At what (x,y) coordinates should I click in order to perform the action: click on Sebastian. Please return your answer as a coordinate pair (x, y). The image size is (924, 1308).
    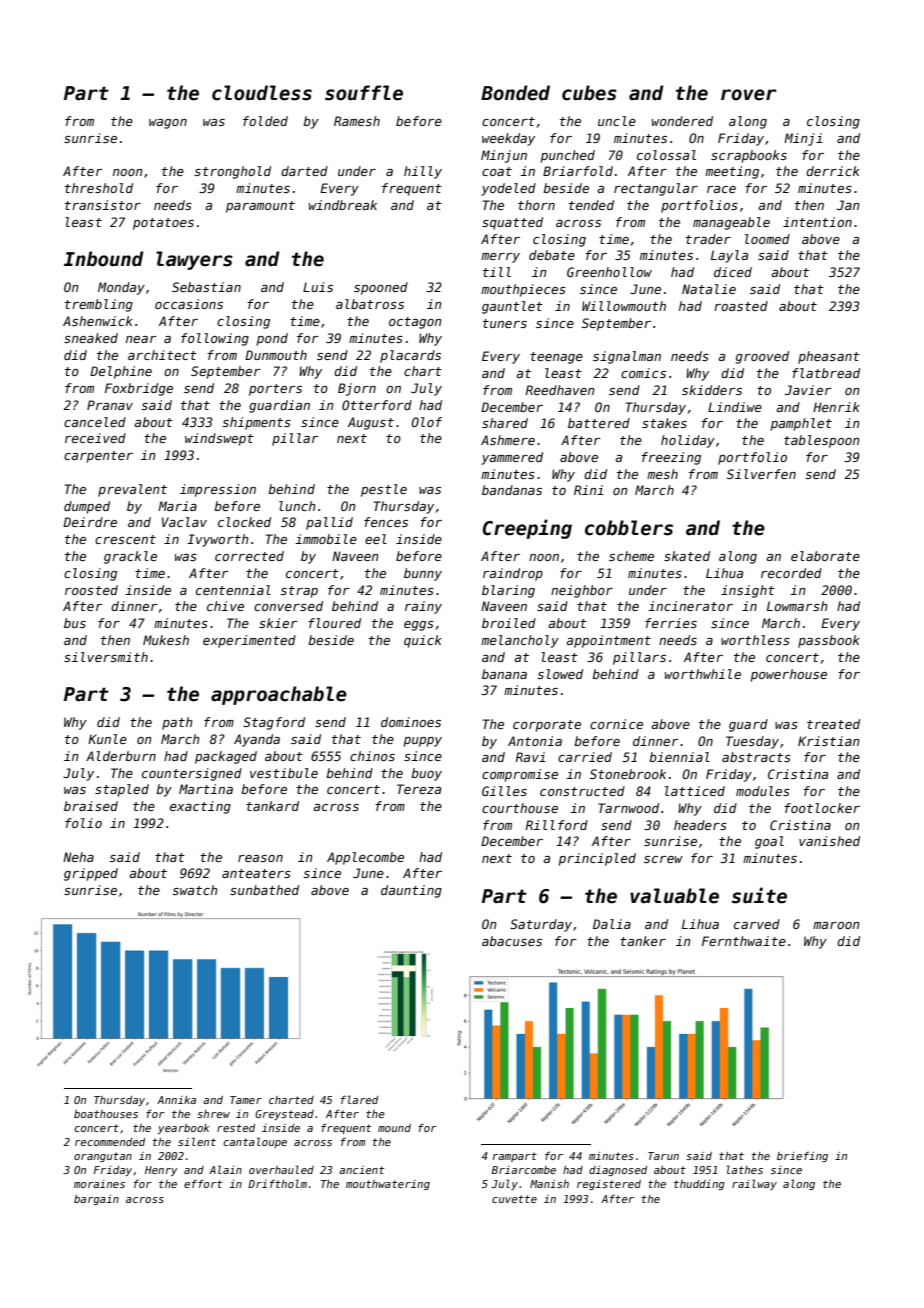
    Looking at the image, I should click on (206, 287).
